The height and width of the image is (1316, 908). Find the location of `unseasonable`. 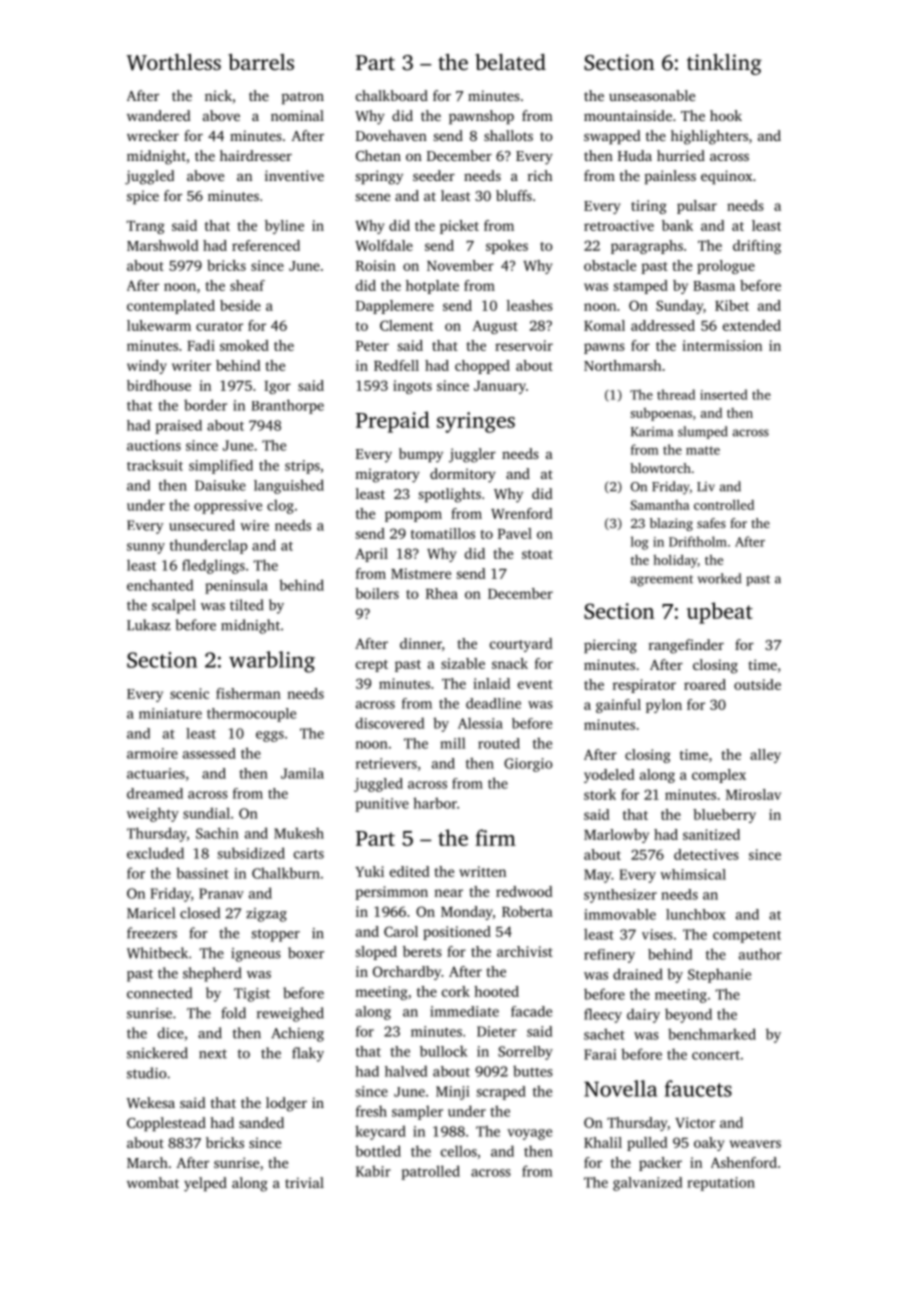

unseasonable is located at coordinates (652, 95).
